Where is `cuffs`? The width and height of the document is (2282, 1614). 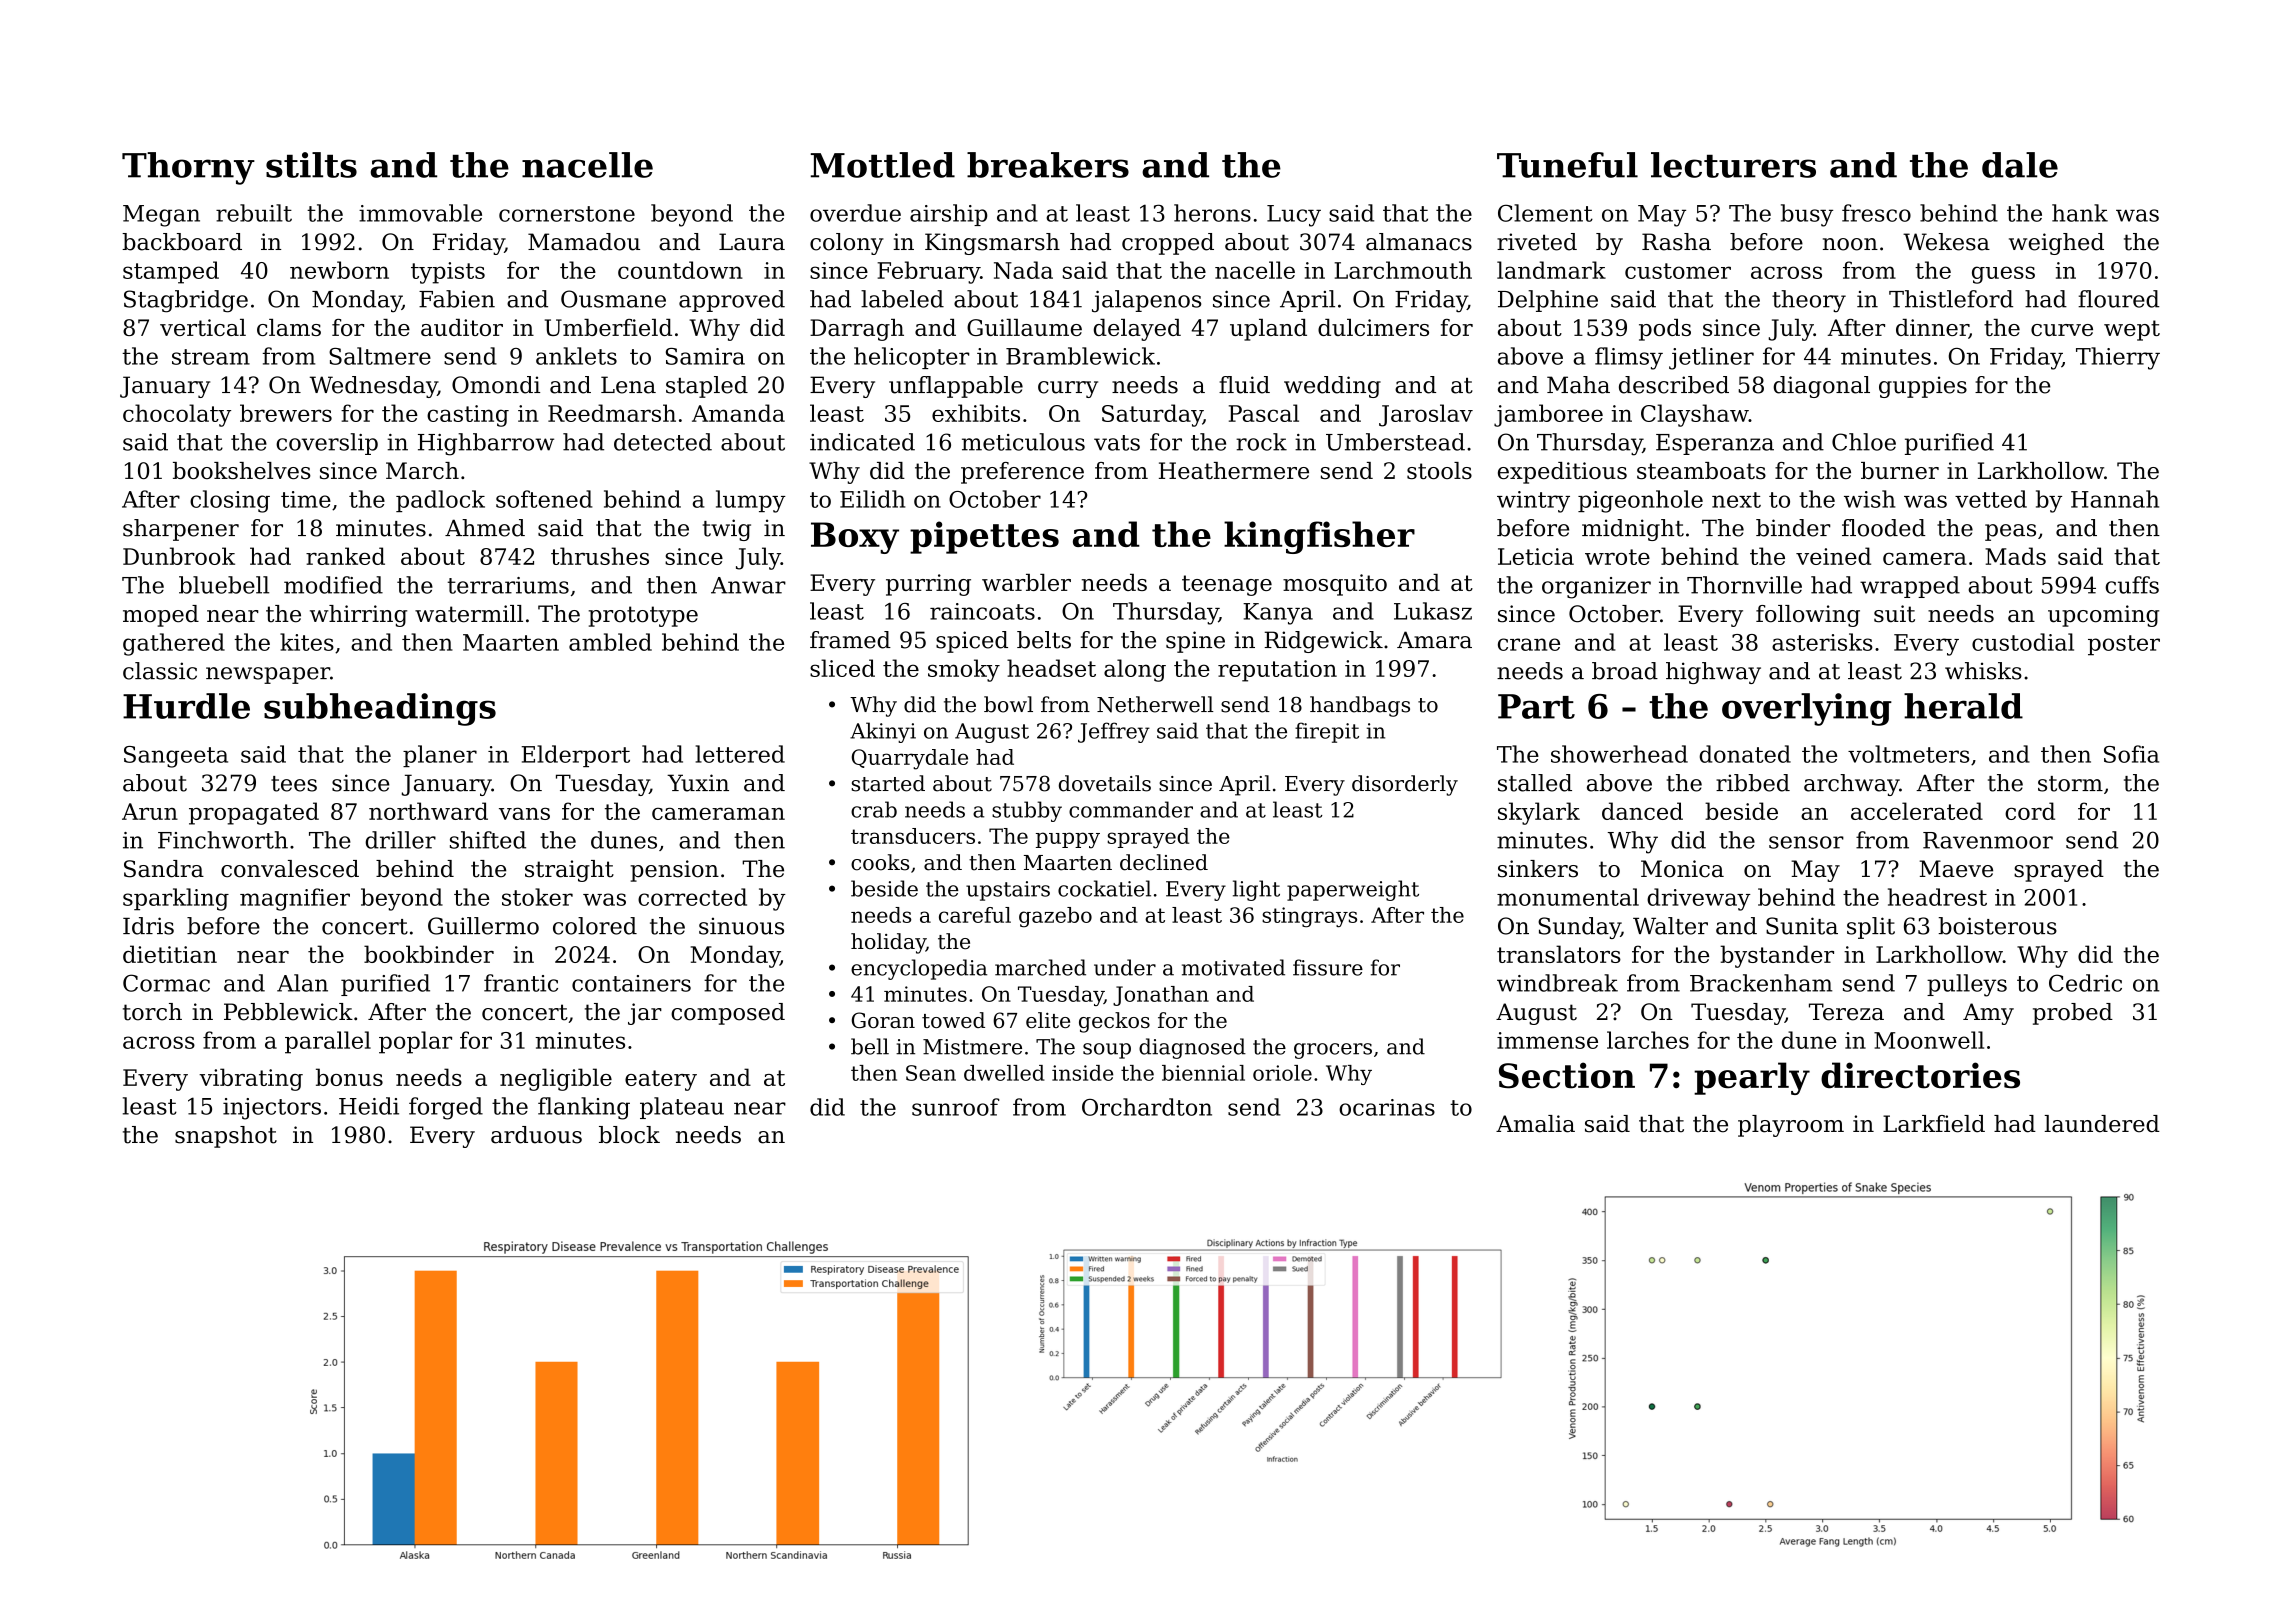
cuffs is located at coordinates (2132, 585).
